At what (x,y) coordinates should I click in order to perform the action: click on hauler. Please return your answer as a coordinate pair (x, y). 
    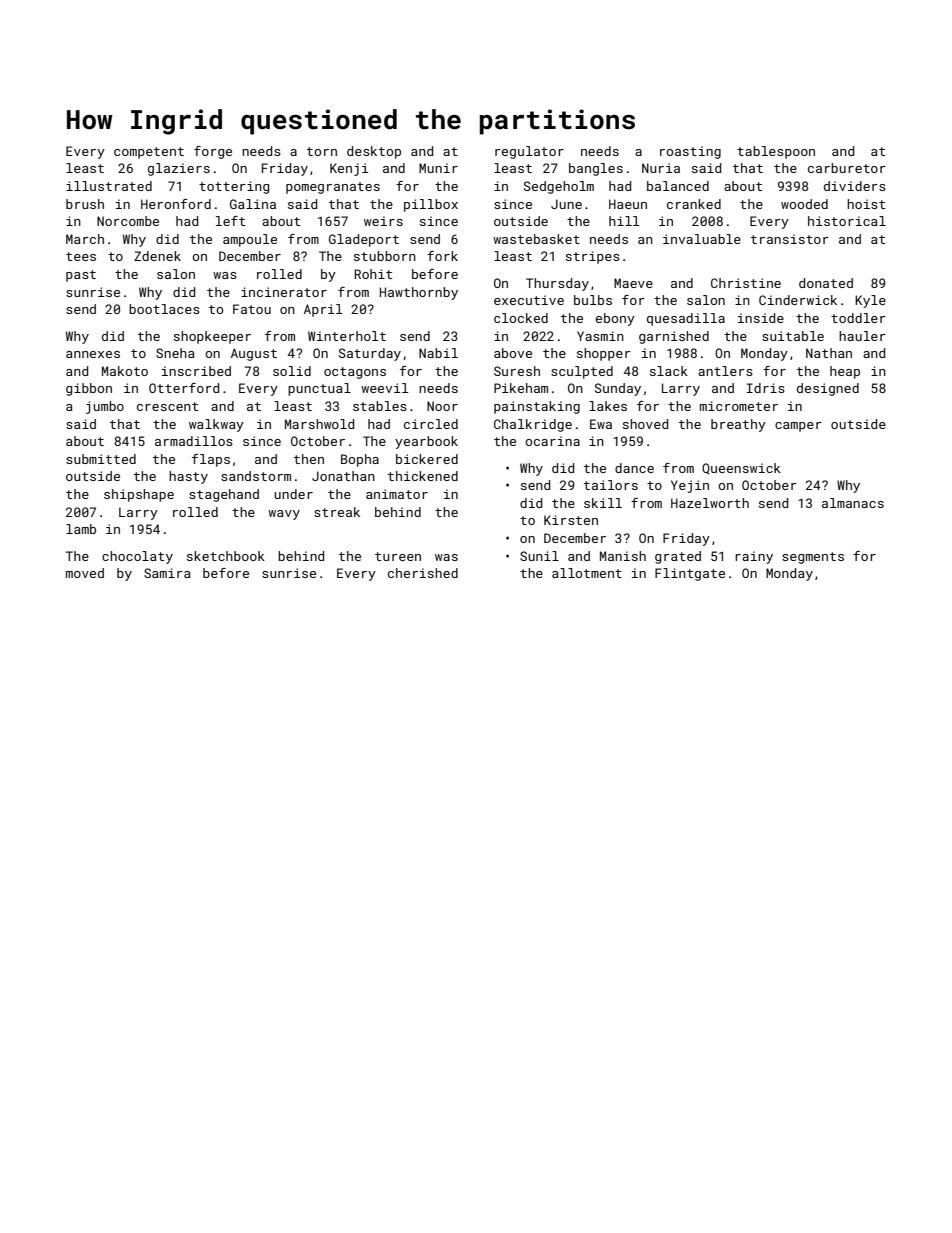
    Looking at the image, I should click on (862, 336).
